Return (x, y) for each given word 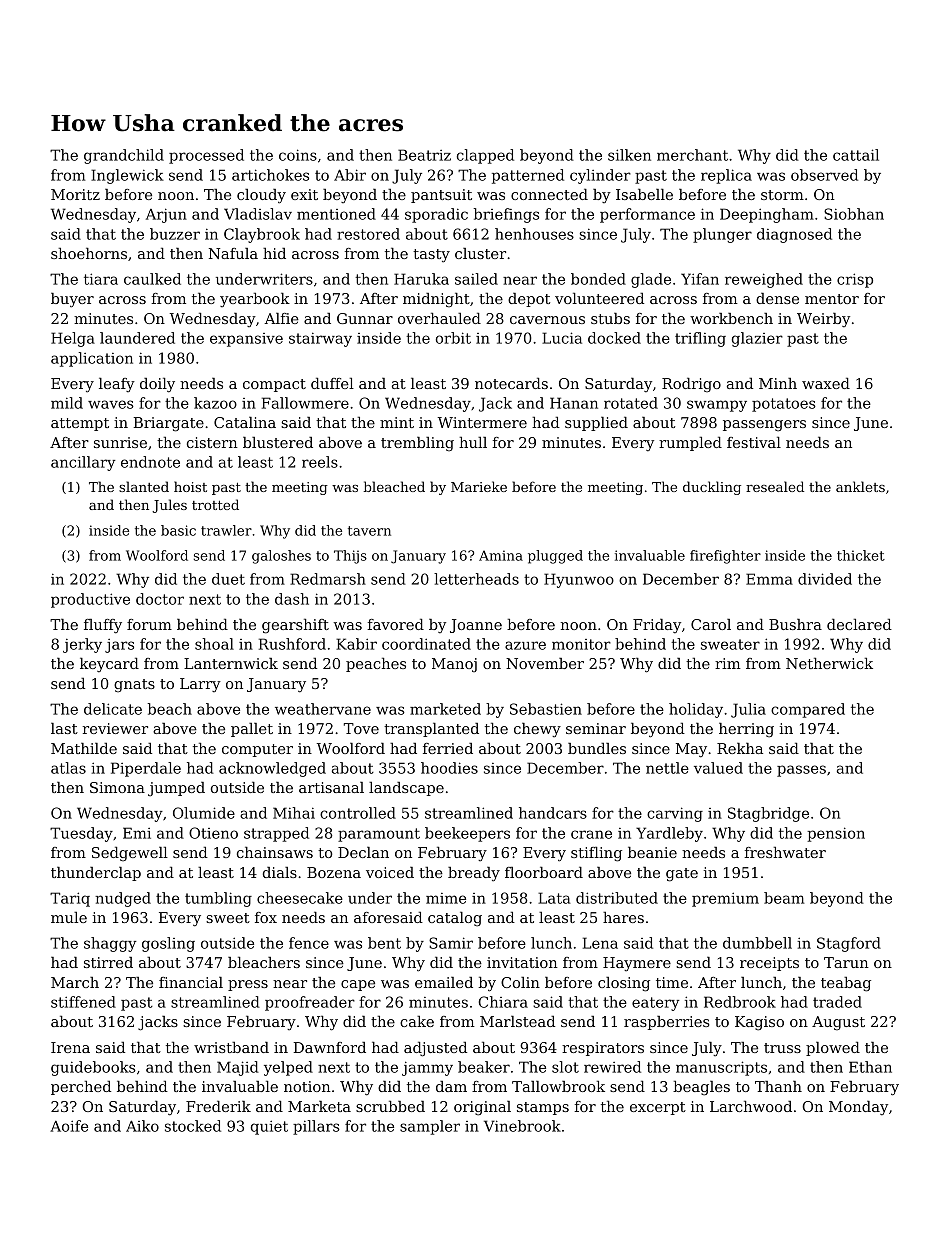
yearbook (255, 300)
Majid (238, 1068)
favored (395, 624)
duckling (712, 488)
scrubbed (390, 1106)
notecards (511, 383)
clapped (485, 156)
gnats (134, 686)
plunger (722, 235)
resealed (775, 486)
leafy (117, 385)
